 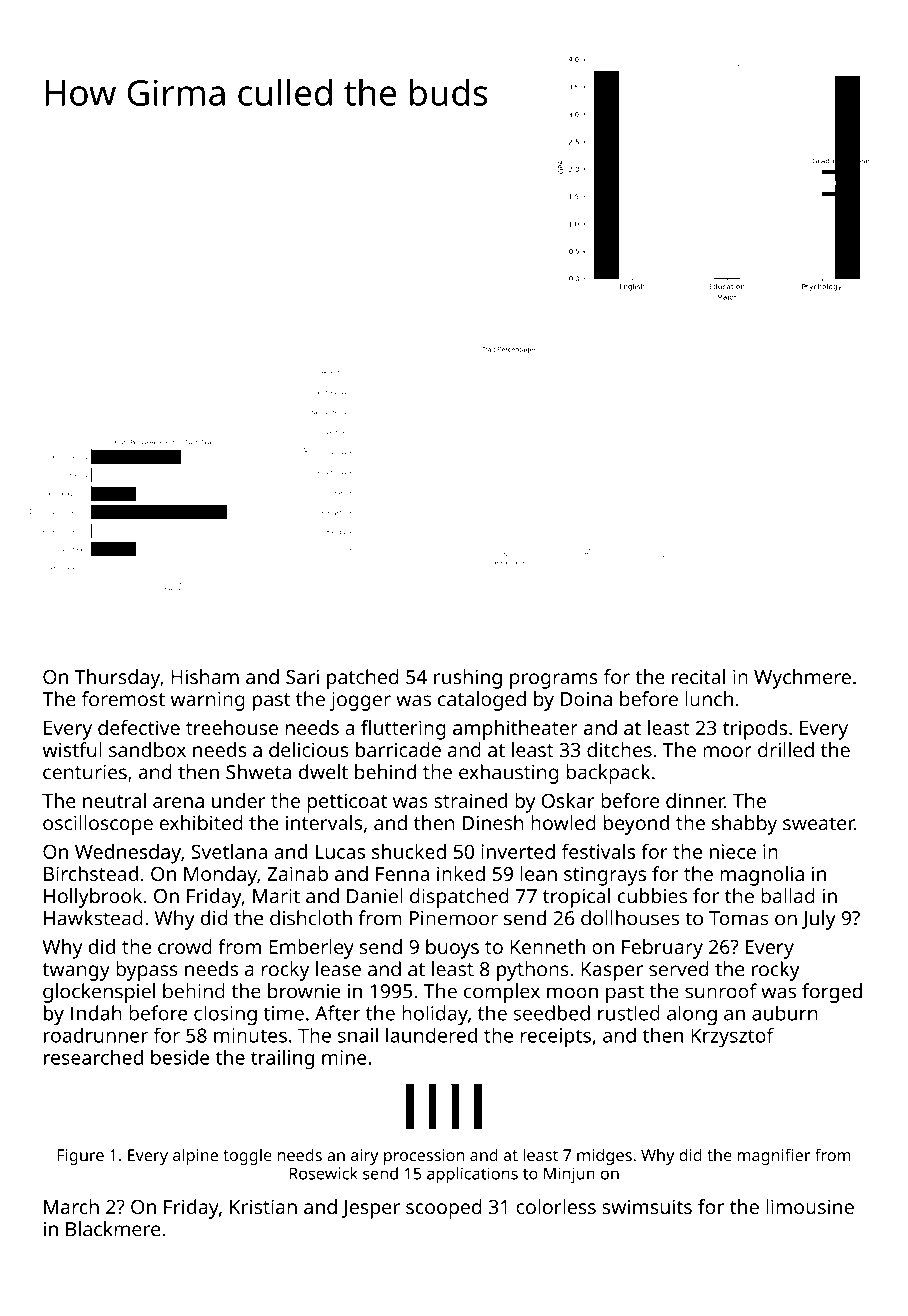 I want to click on scooped, so click(x=444, y=1209).
